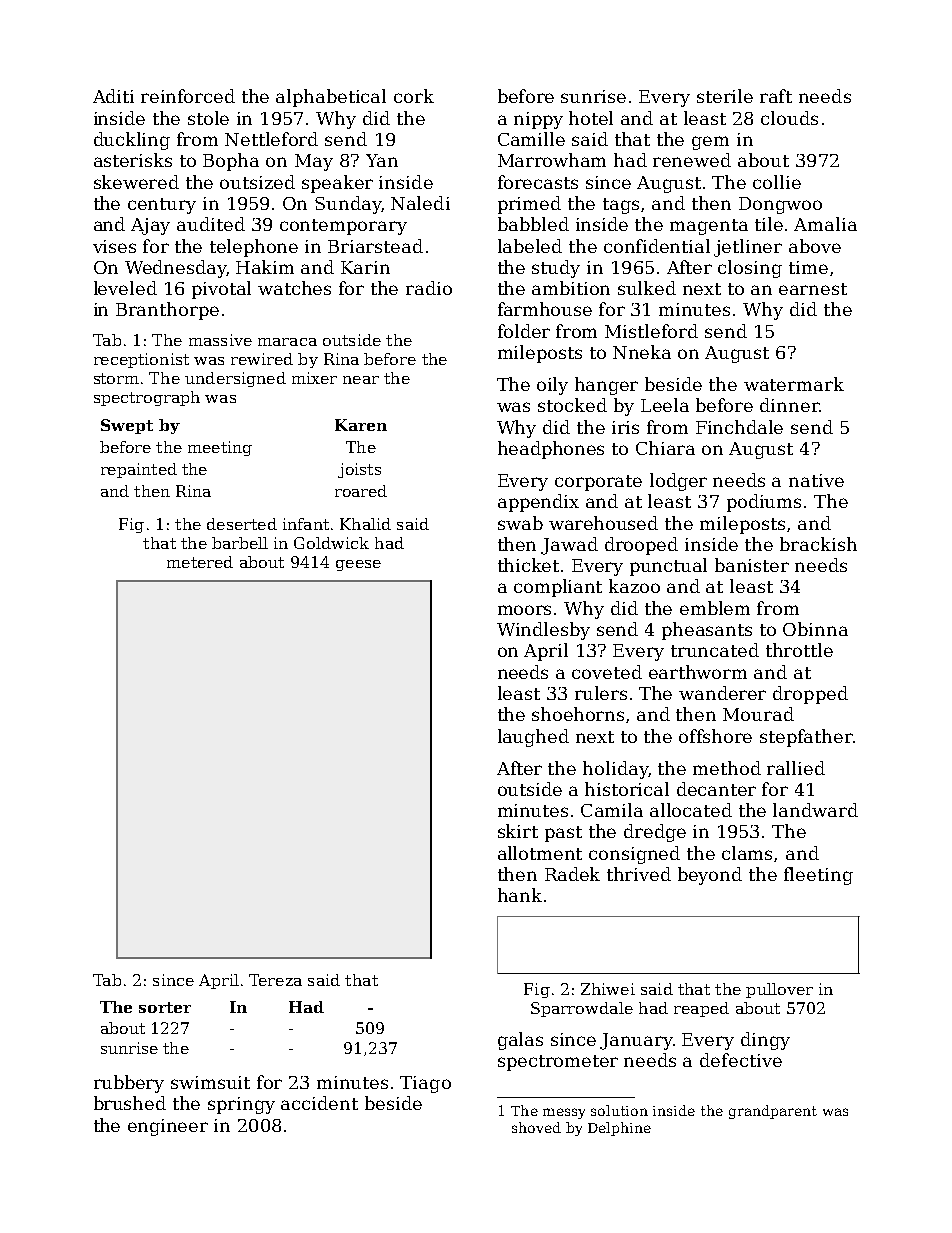  I want to click on dinner, so click(789, 405).
